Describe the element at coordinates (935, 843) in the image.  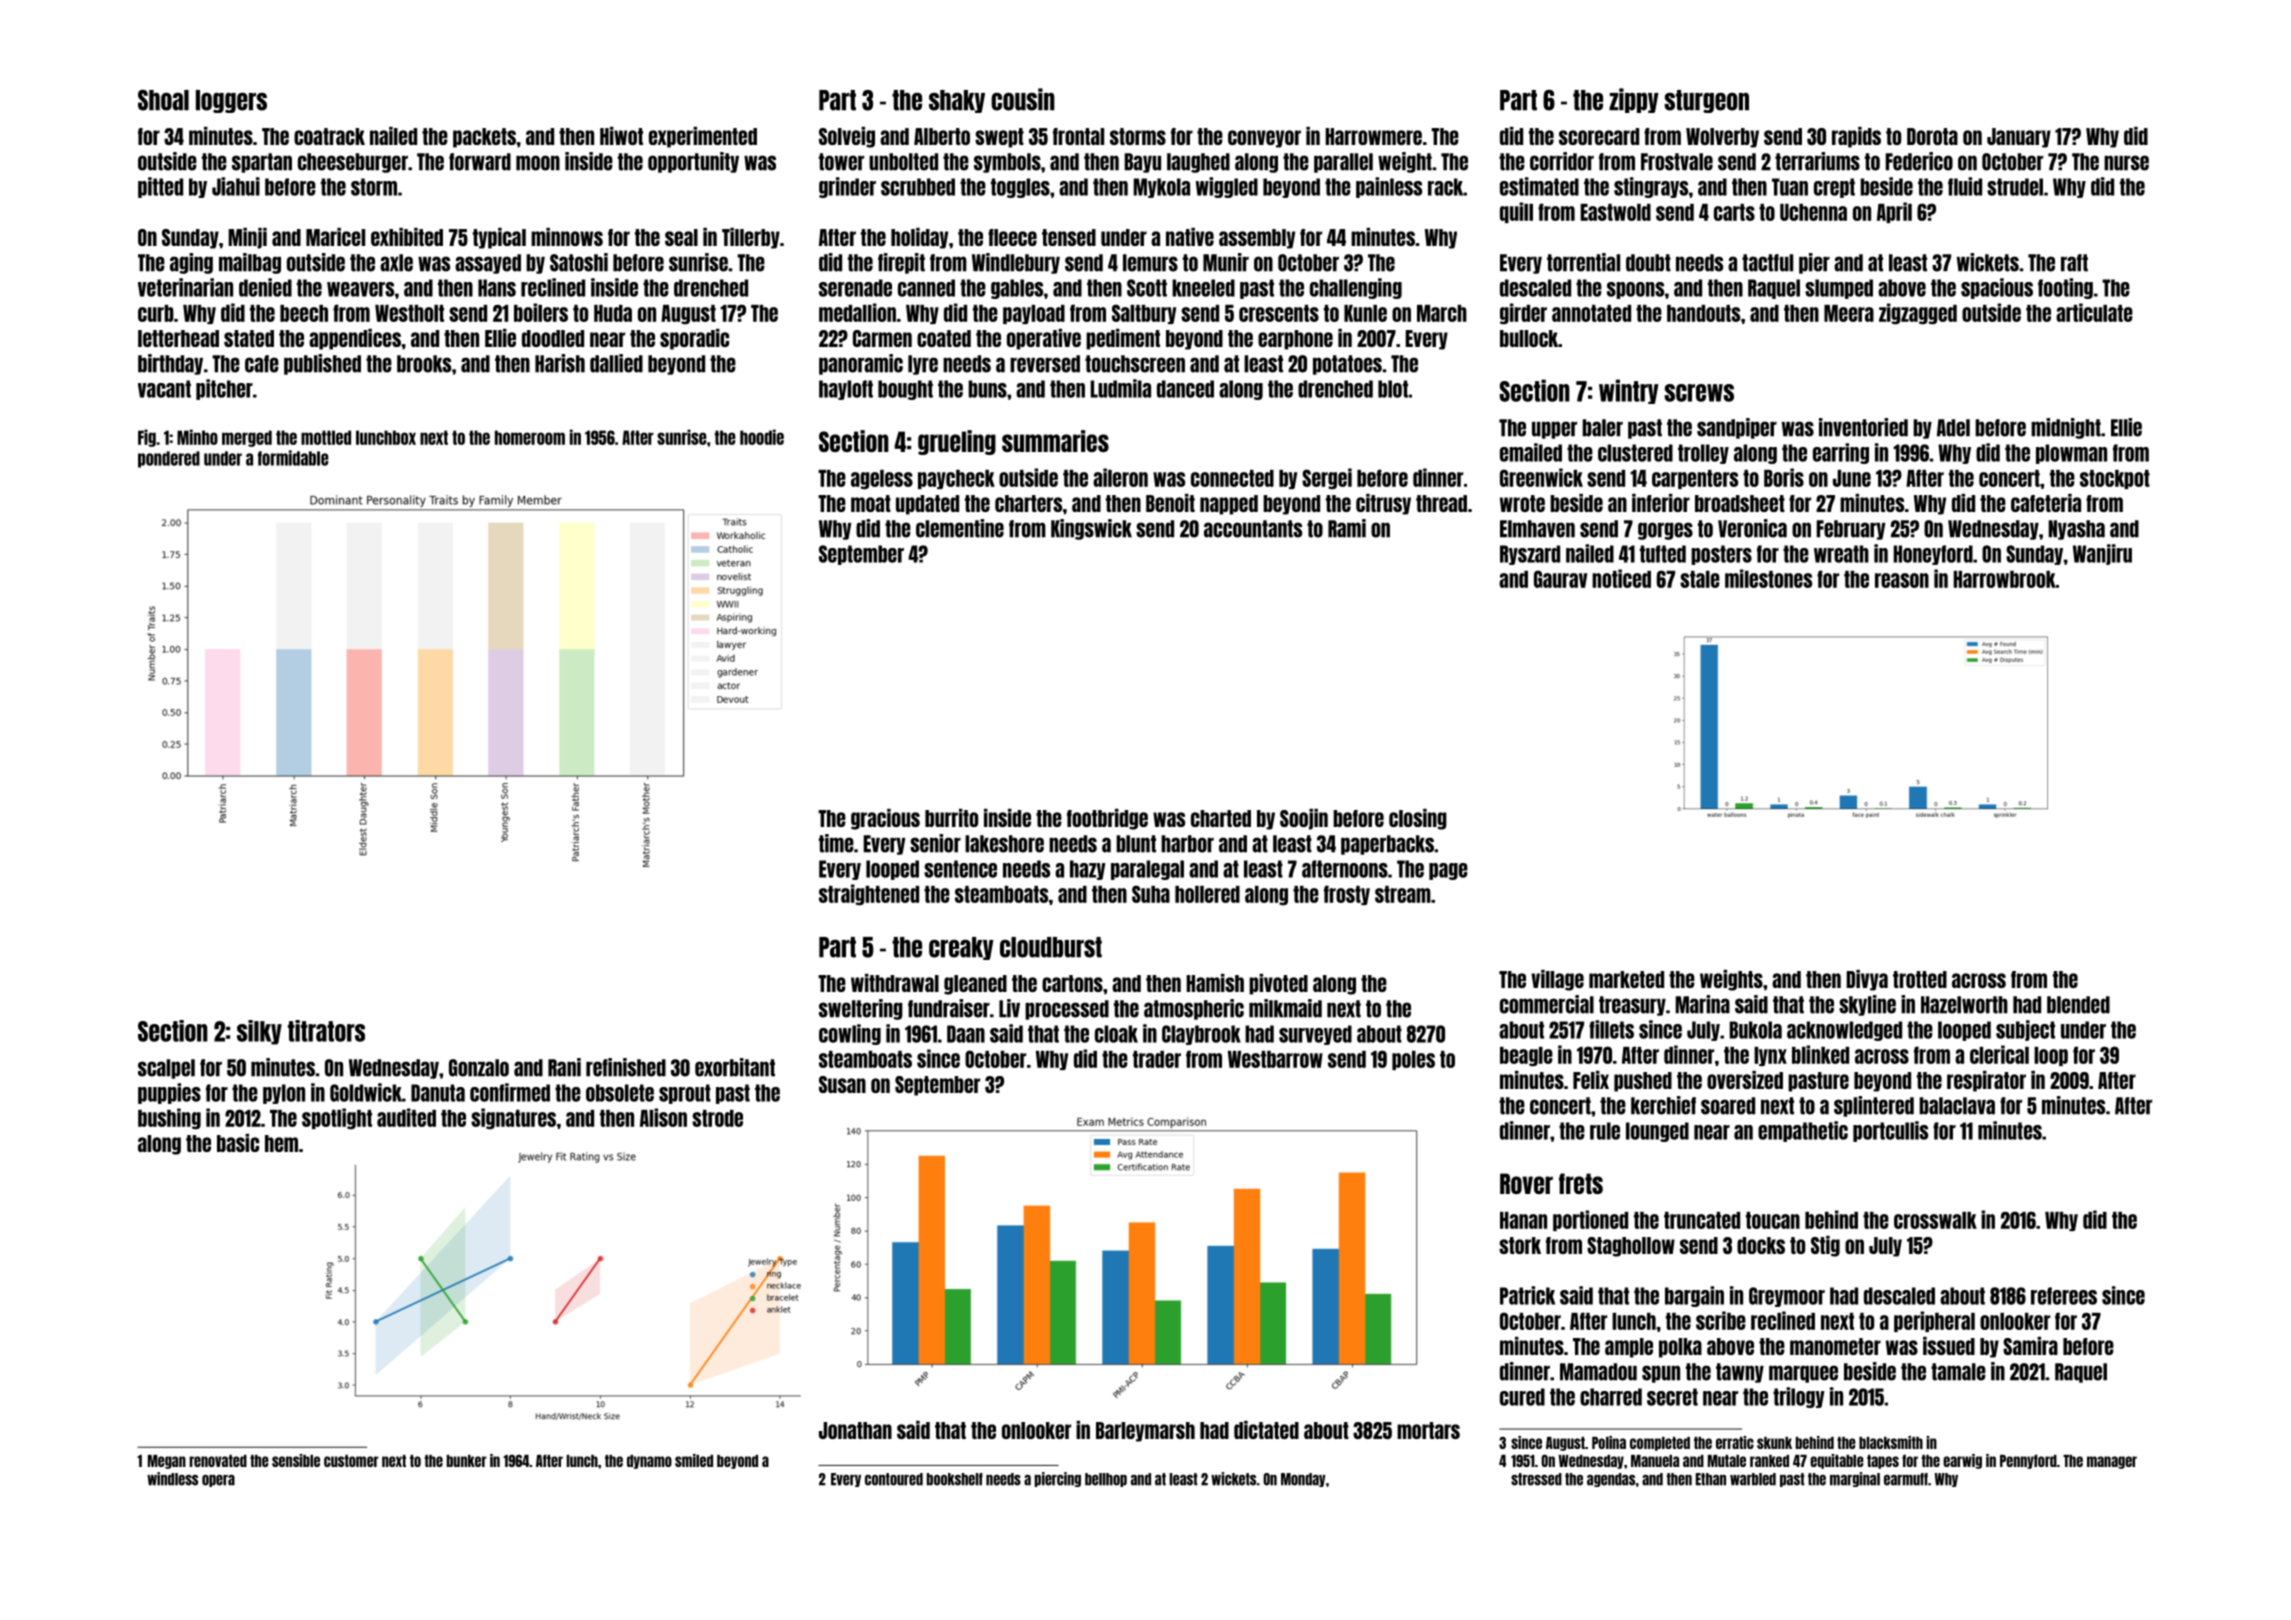
I see `senior` at that location.
